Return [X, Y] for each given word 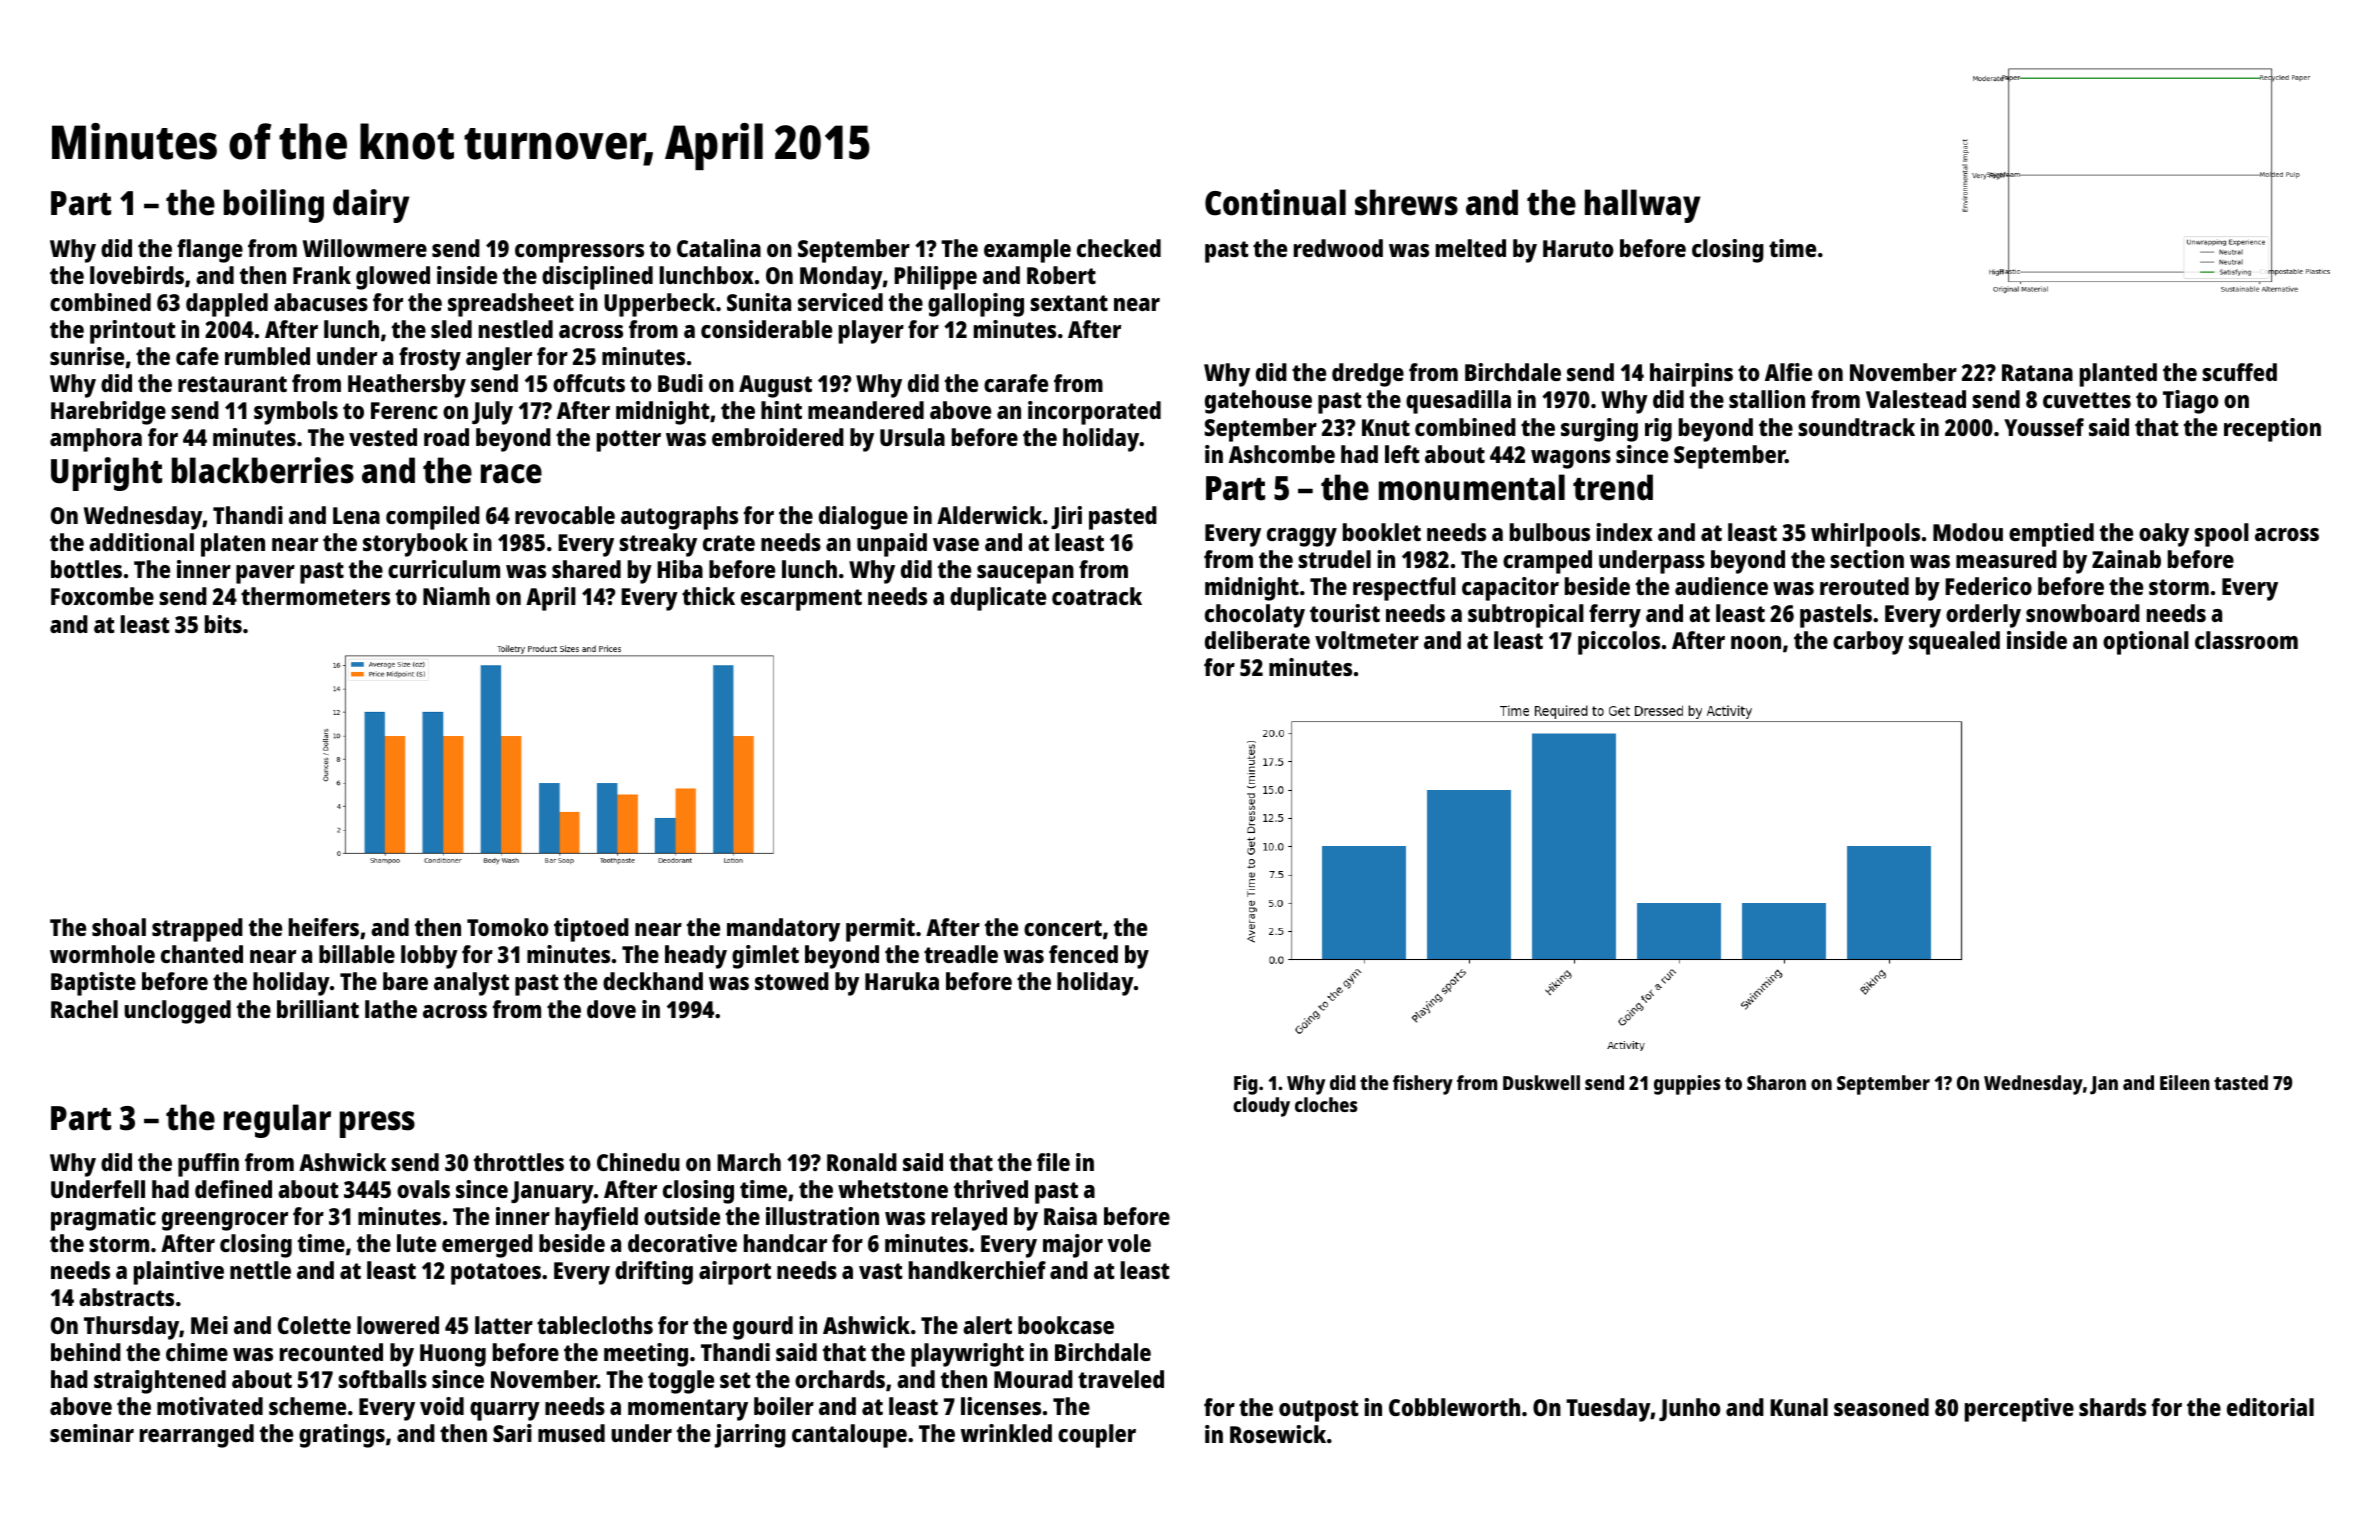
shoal [119, 927]
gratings [342, 1436]
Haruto [1578, 248]
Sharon [1776, 1082]
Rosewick [1278, 1434]
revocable [565, 515]
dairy [371, 206]
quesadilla [1458, 402]
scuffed [2239, 372]
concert [1063, 928]
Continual [1275, 202]
